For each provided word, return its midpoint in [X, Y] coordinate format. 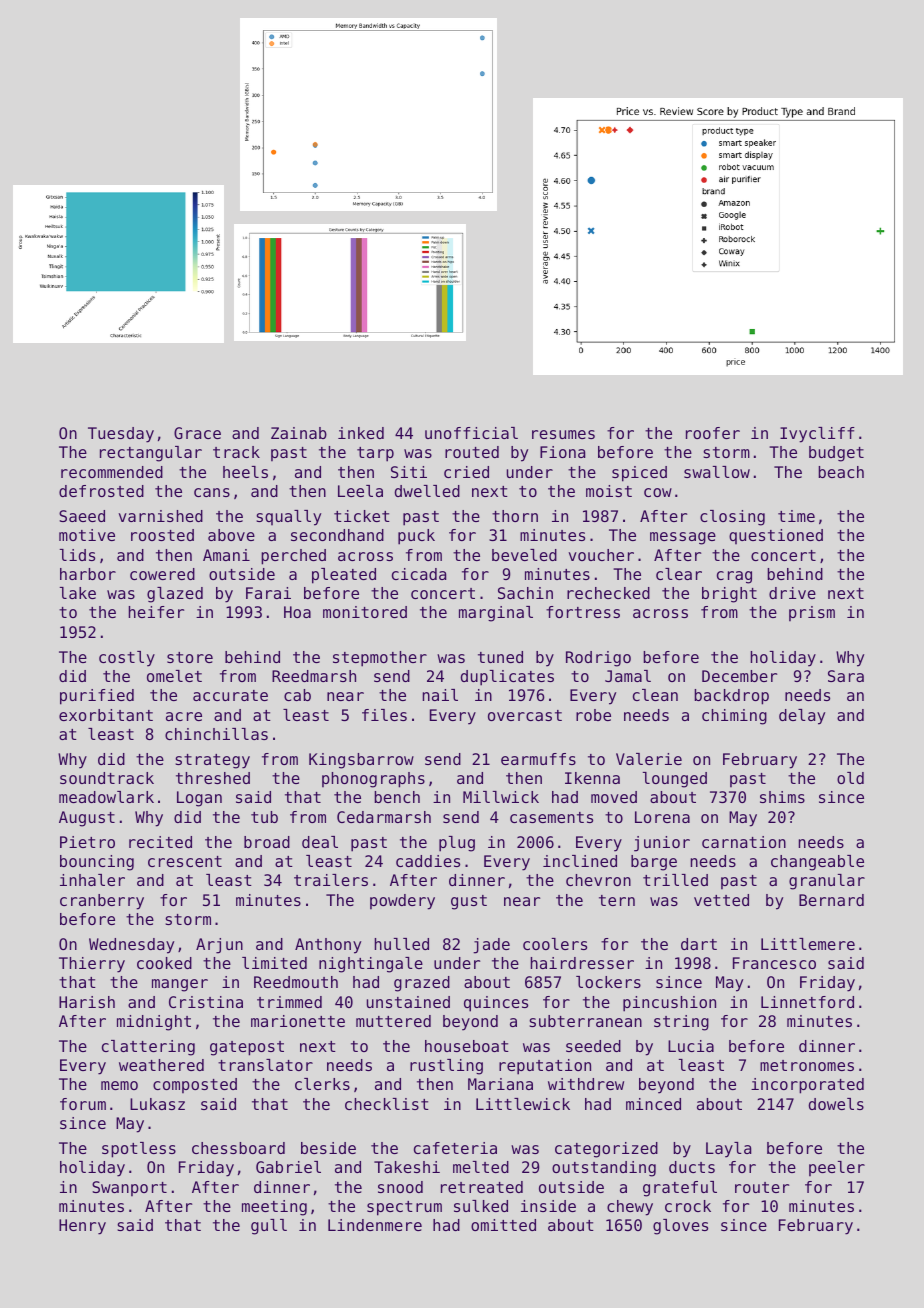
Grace [197, 433]
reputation [545, 1067]
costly [127, 659]
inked [361, 433]
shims [782, 797]
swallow [717, 472]
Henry [82, 1227]
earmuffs [538, 759]
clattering [148, 1048]
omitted [503, 1225]
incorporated [807, 1086]
